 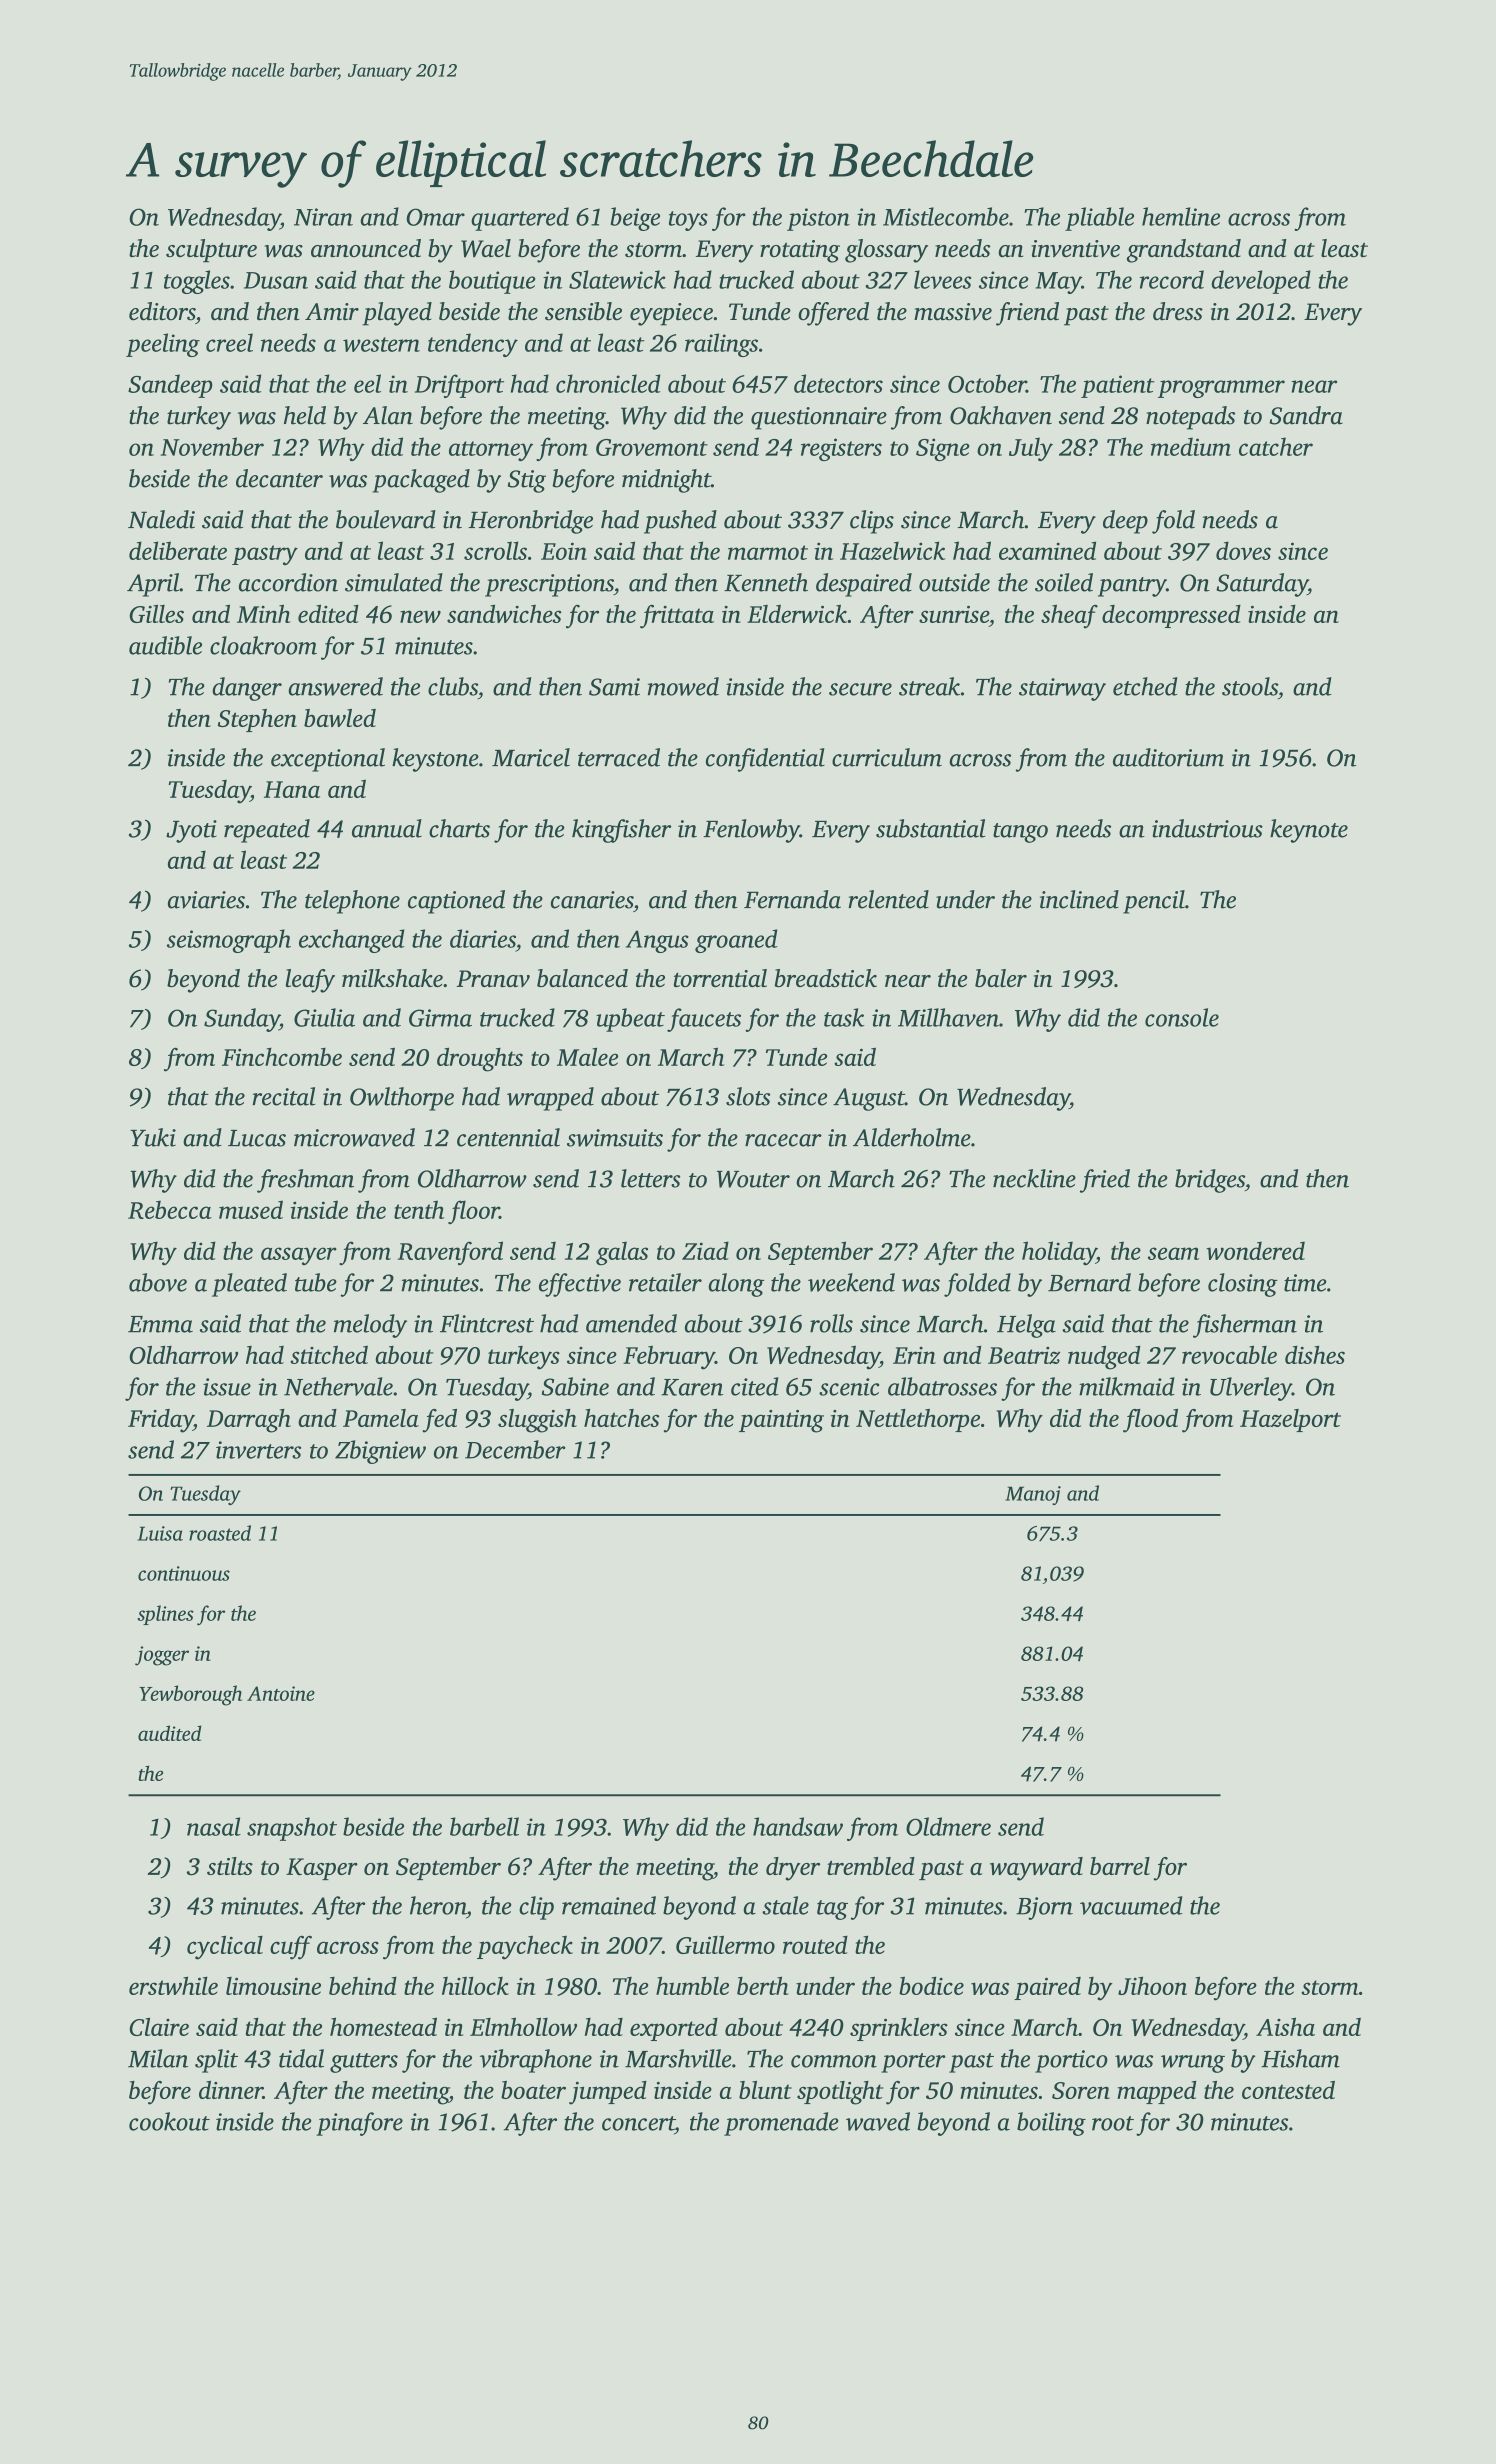 I want to click on Manoj, so click(x=1033, y=1495).
